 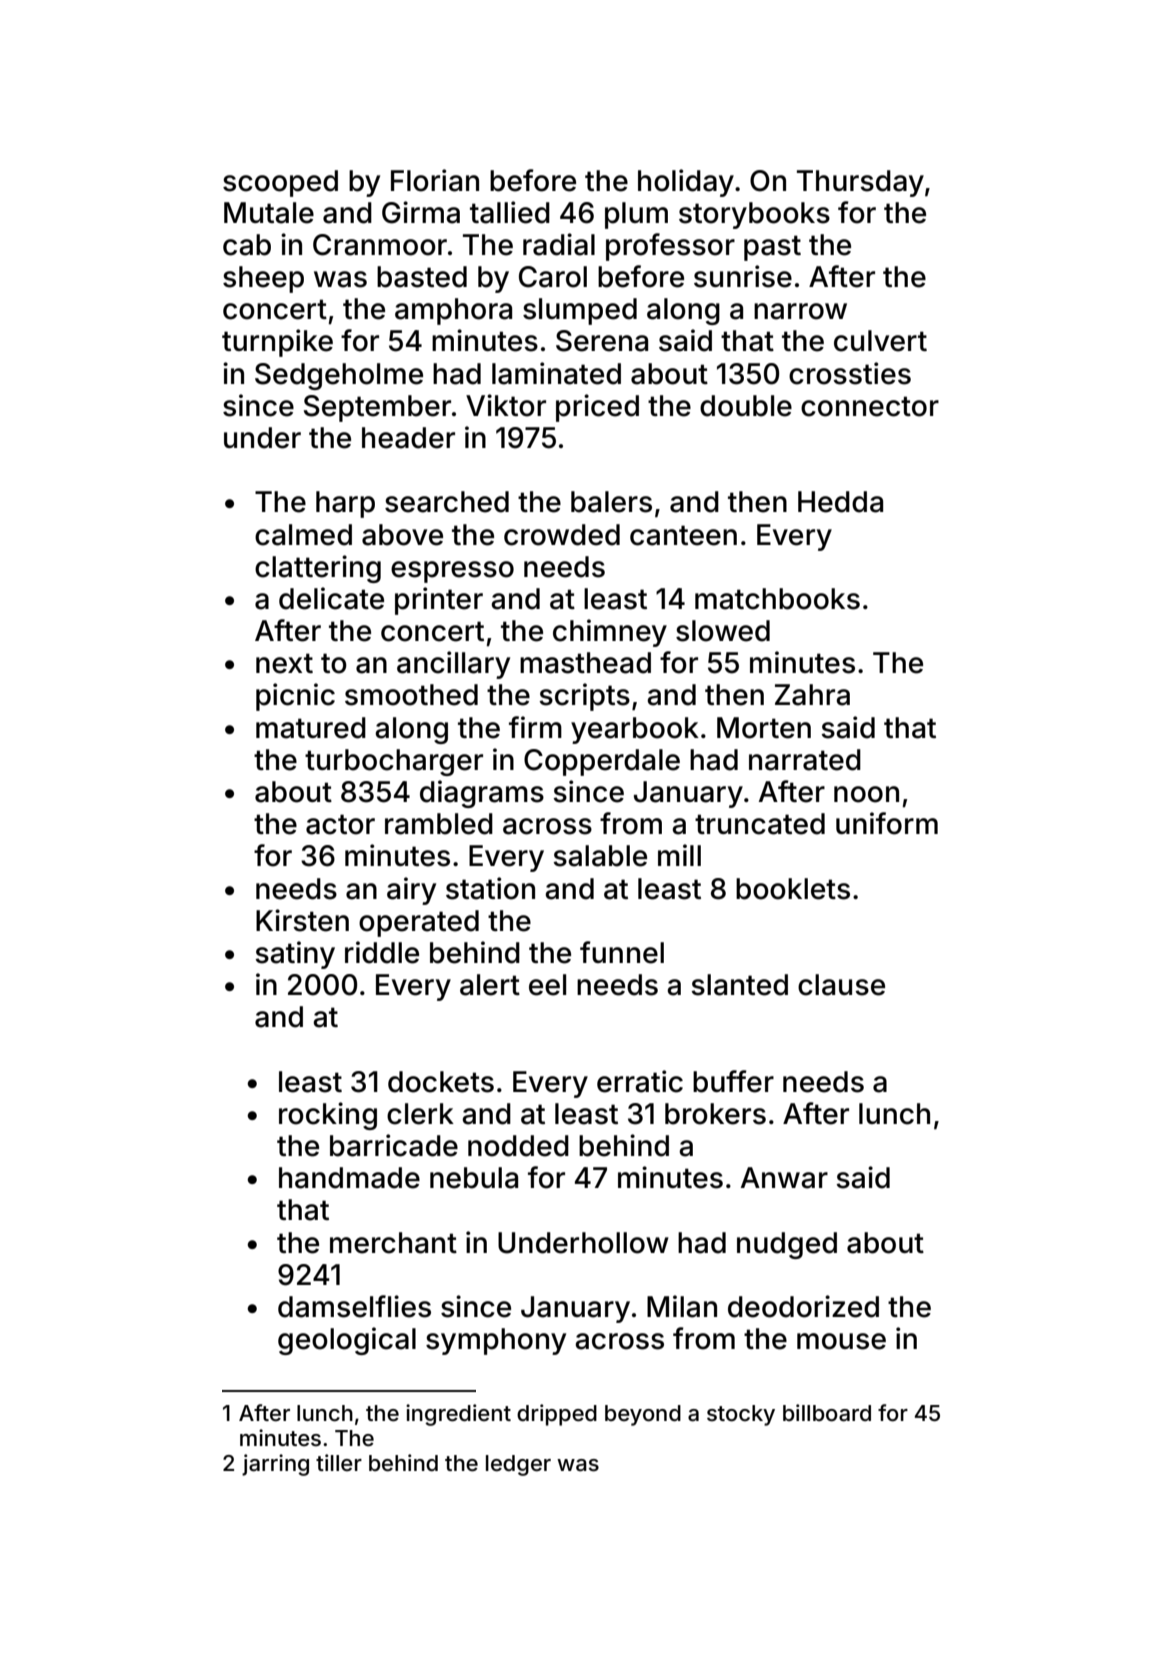 I want to click on matchbooks, so click(x=777, y=599).
